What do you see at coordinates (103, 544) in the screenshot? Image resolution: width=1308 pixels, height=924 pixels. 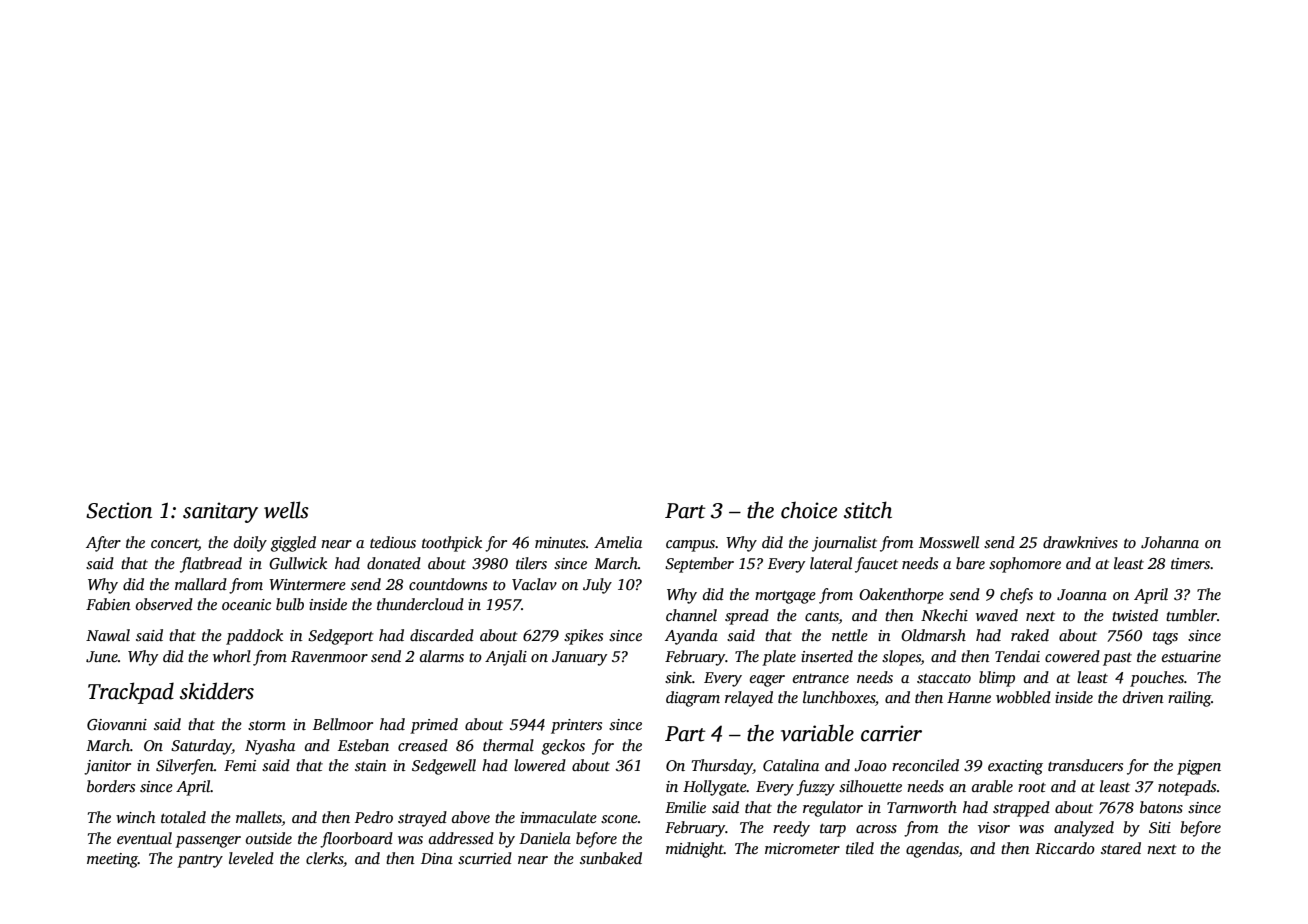 I see `After` at bounding box center [103, 544].
